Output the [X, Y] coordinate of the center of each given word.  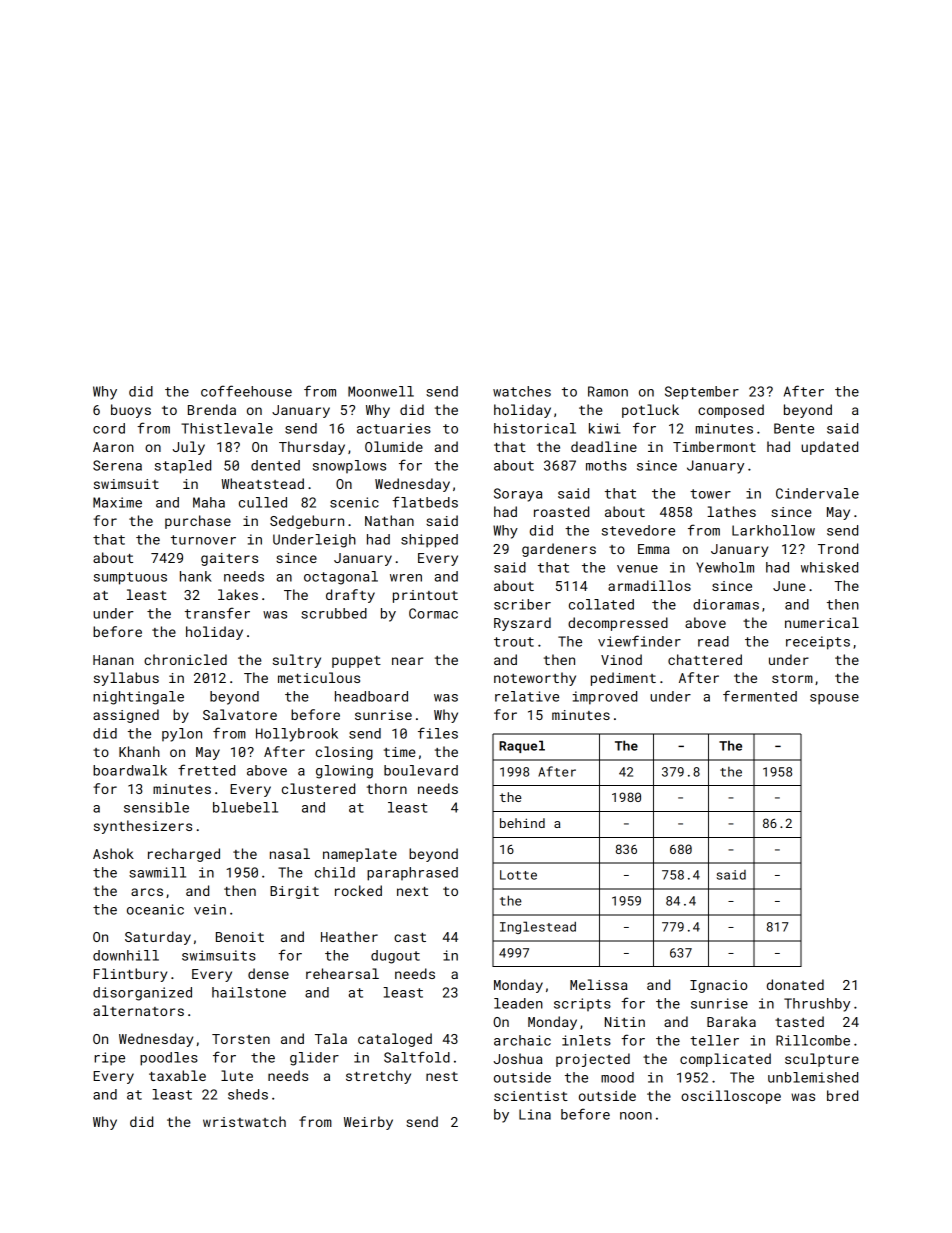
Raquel [522, 746]
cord [109, 428]
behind [522, 823]
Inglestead [538, 927]
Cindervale [817, 493]
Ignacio [718, 986]
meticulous [319, 677]
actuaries [394, 428]
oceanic [155, 909]
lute [237, 1075]
